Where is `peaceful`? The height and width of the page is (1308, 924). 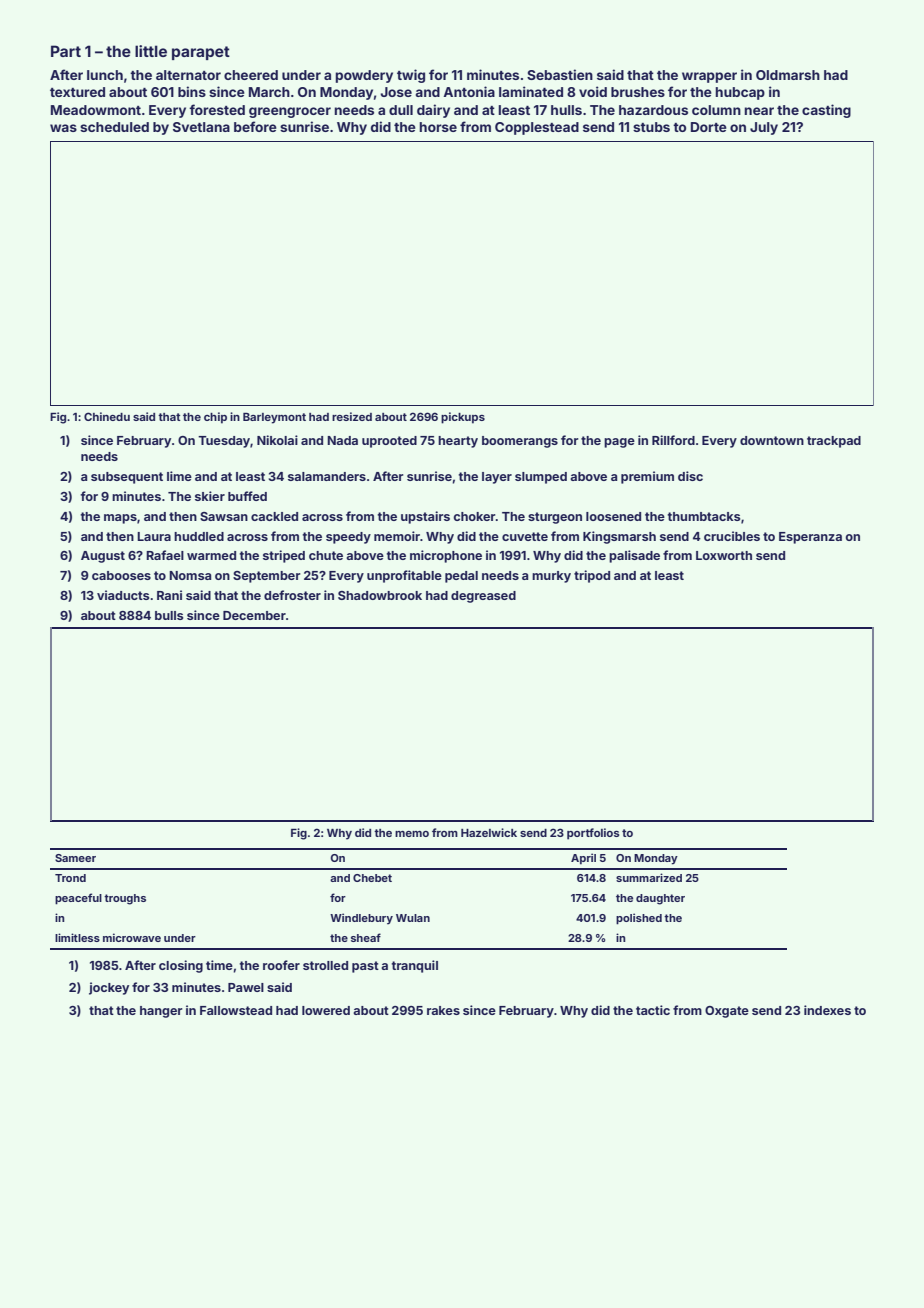
peaceful is located at coordinates (78, 899).
